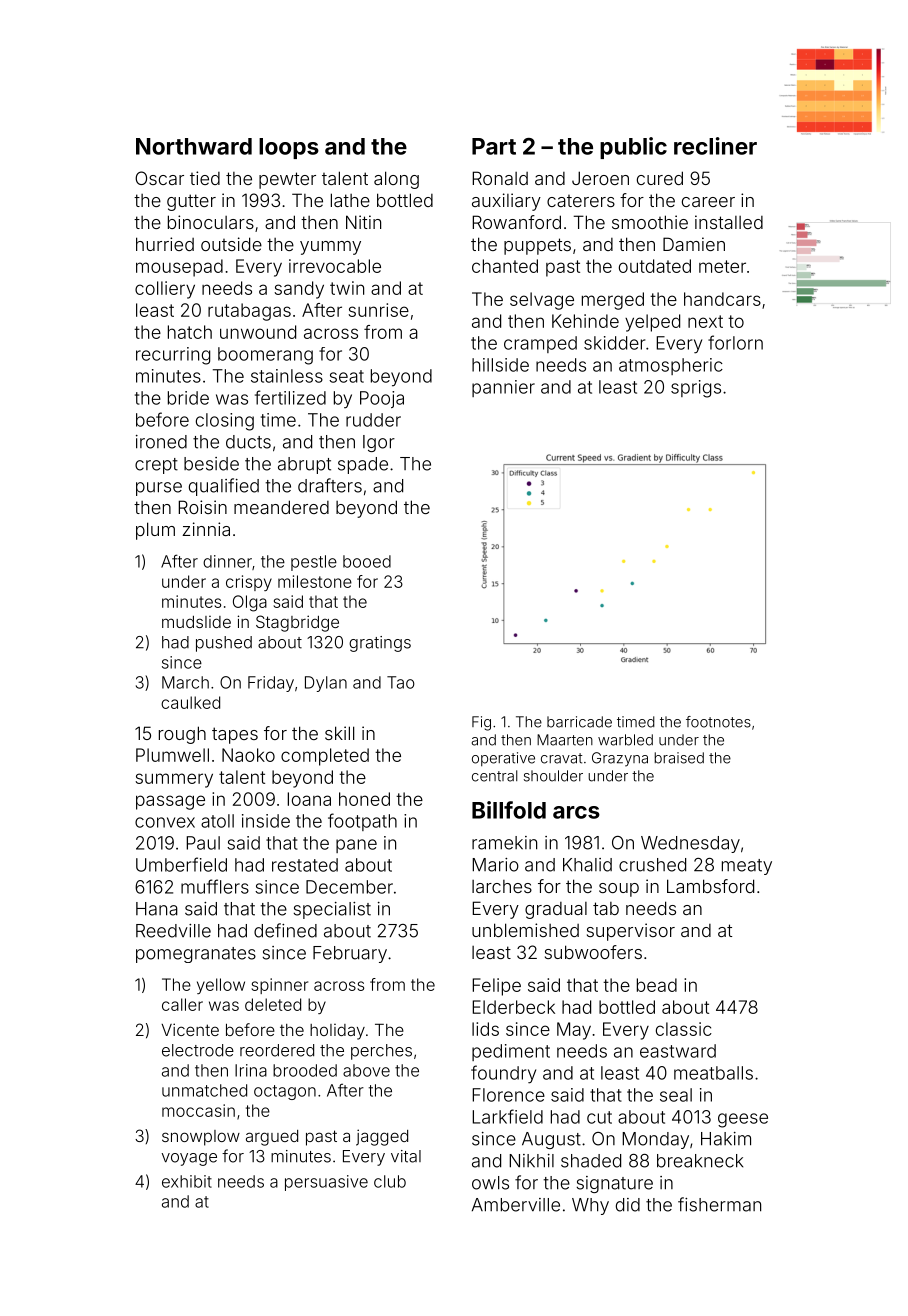  I want to click on exhibit, so click(187, 1181).
